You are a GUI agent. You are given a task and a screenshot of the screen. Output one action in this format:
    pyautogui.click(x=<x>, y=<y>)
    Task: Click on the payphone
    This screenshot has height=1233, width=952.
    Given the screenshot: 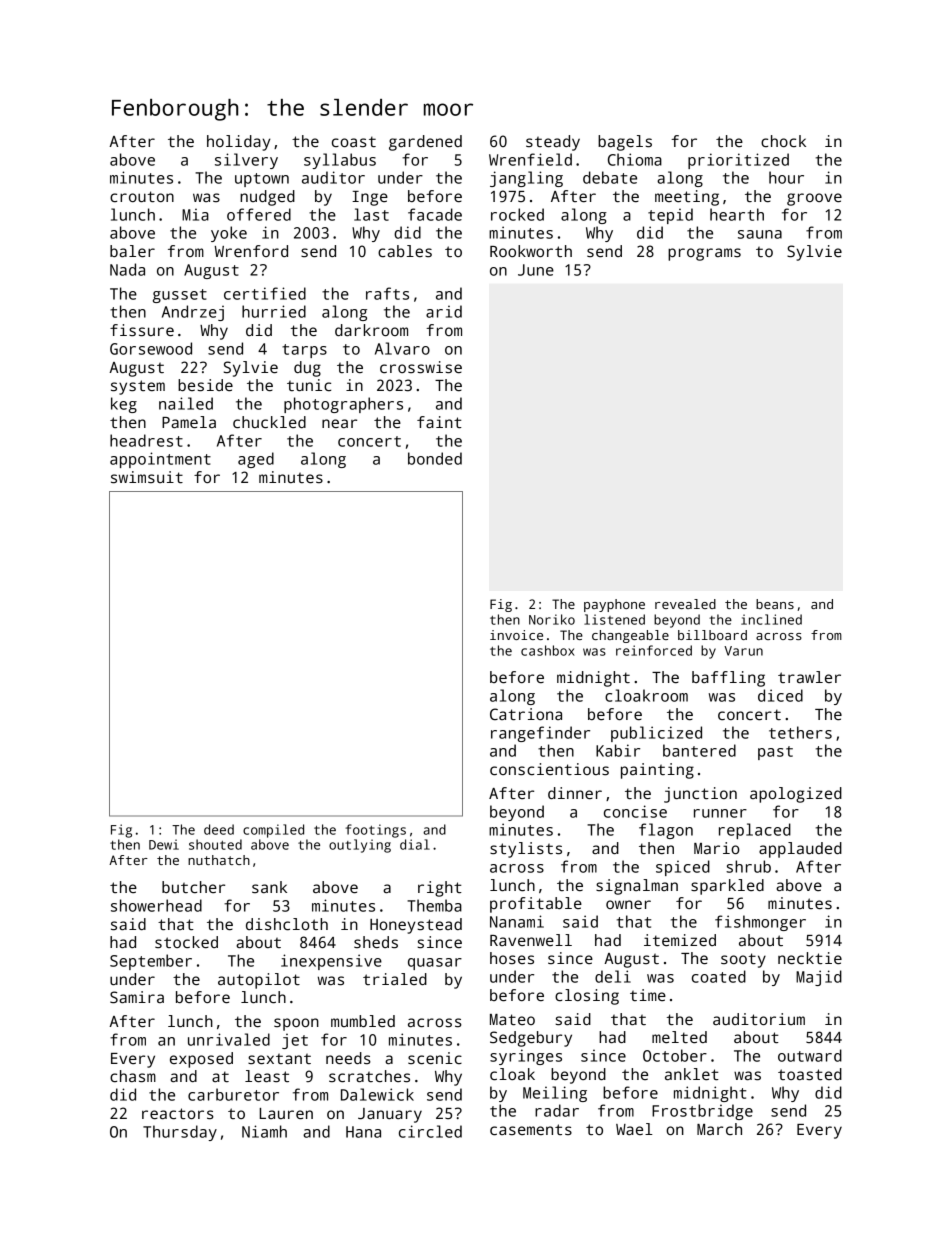 What is the action you would take?
    pyautogui.click(x=614, y=605)
